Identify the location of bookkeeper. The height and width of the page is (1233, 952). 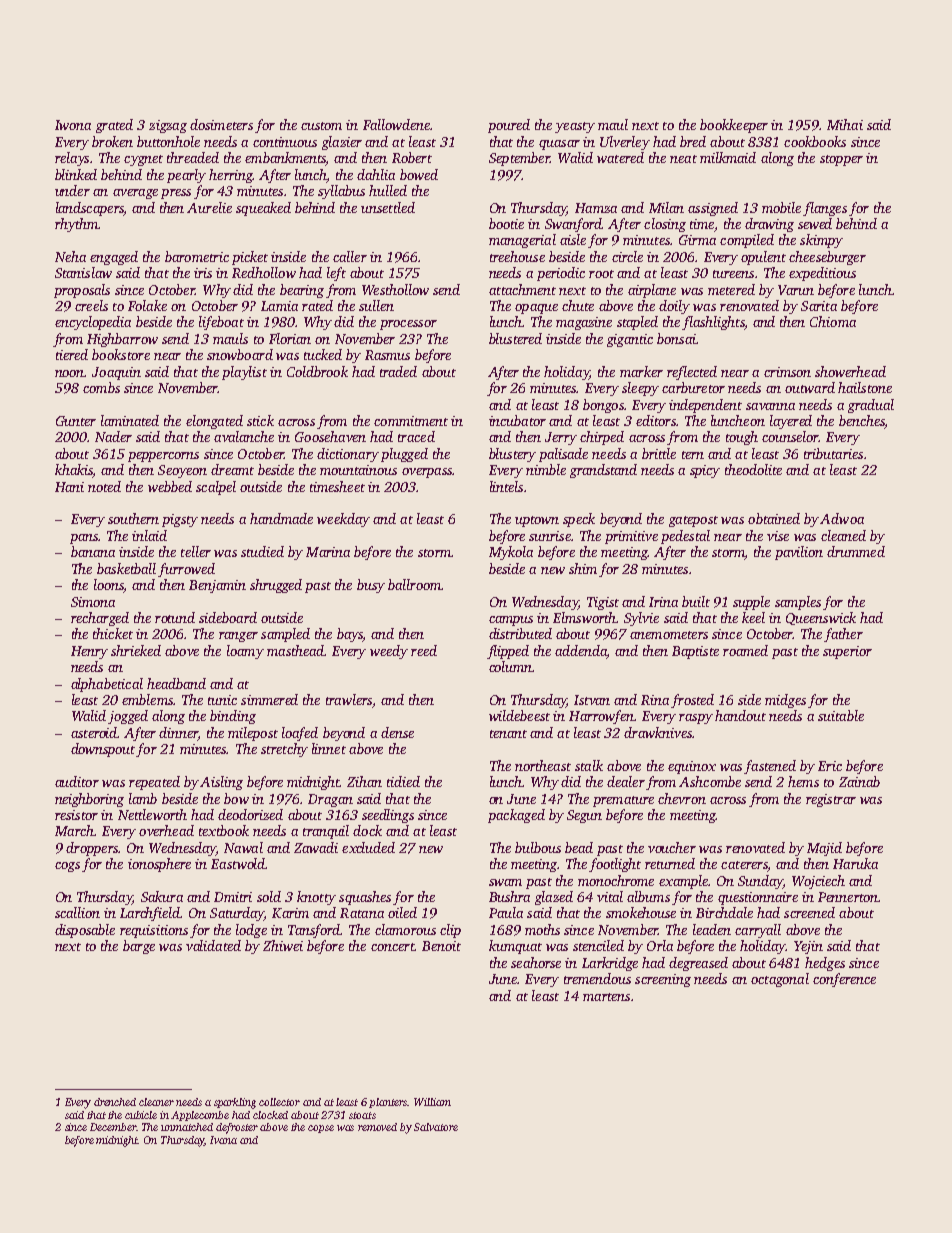
(734, 126).
